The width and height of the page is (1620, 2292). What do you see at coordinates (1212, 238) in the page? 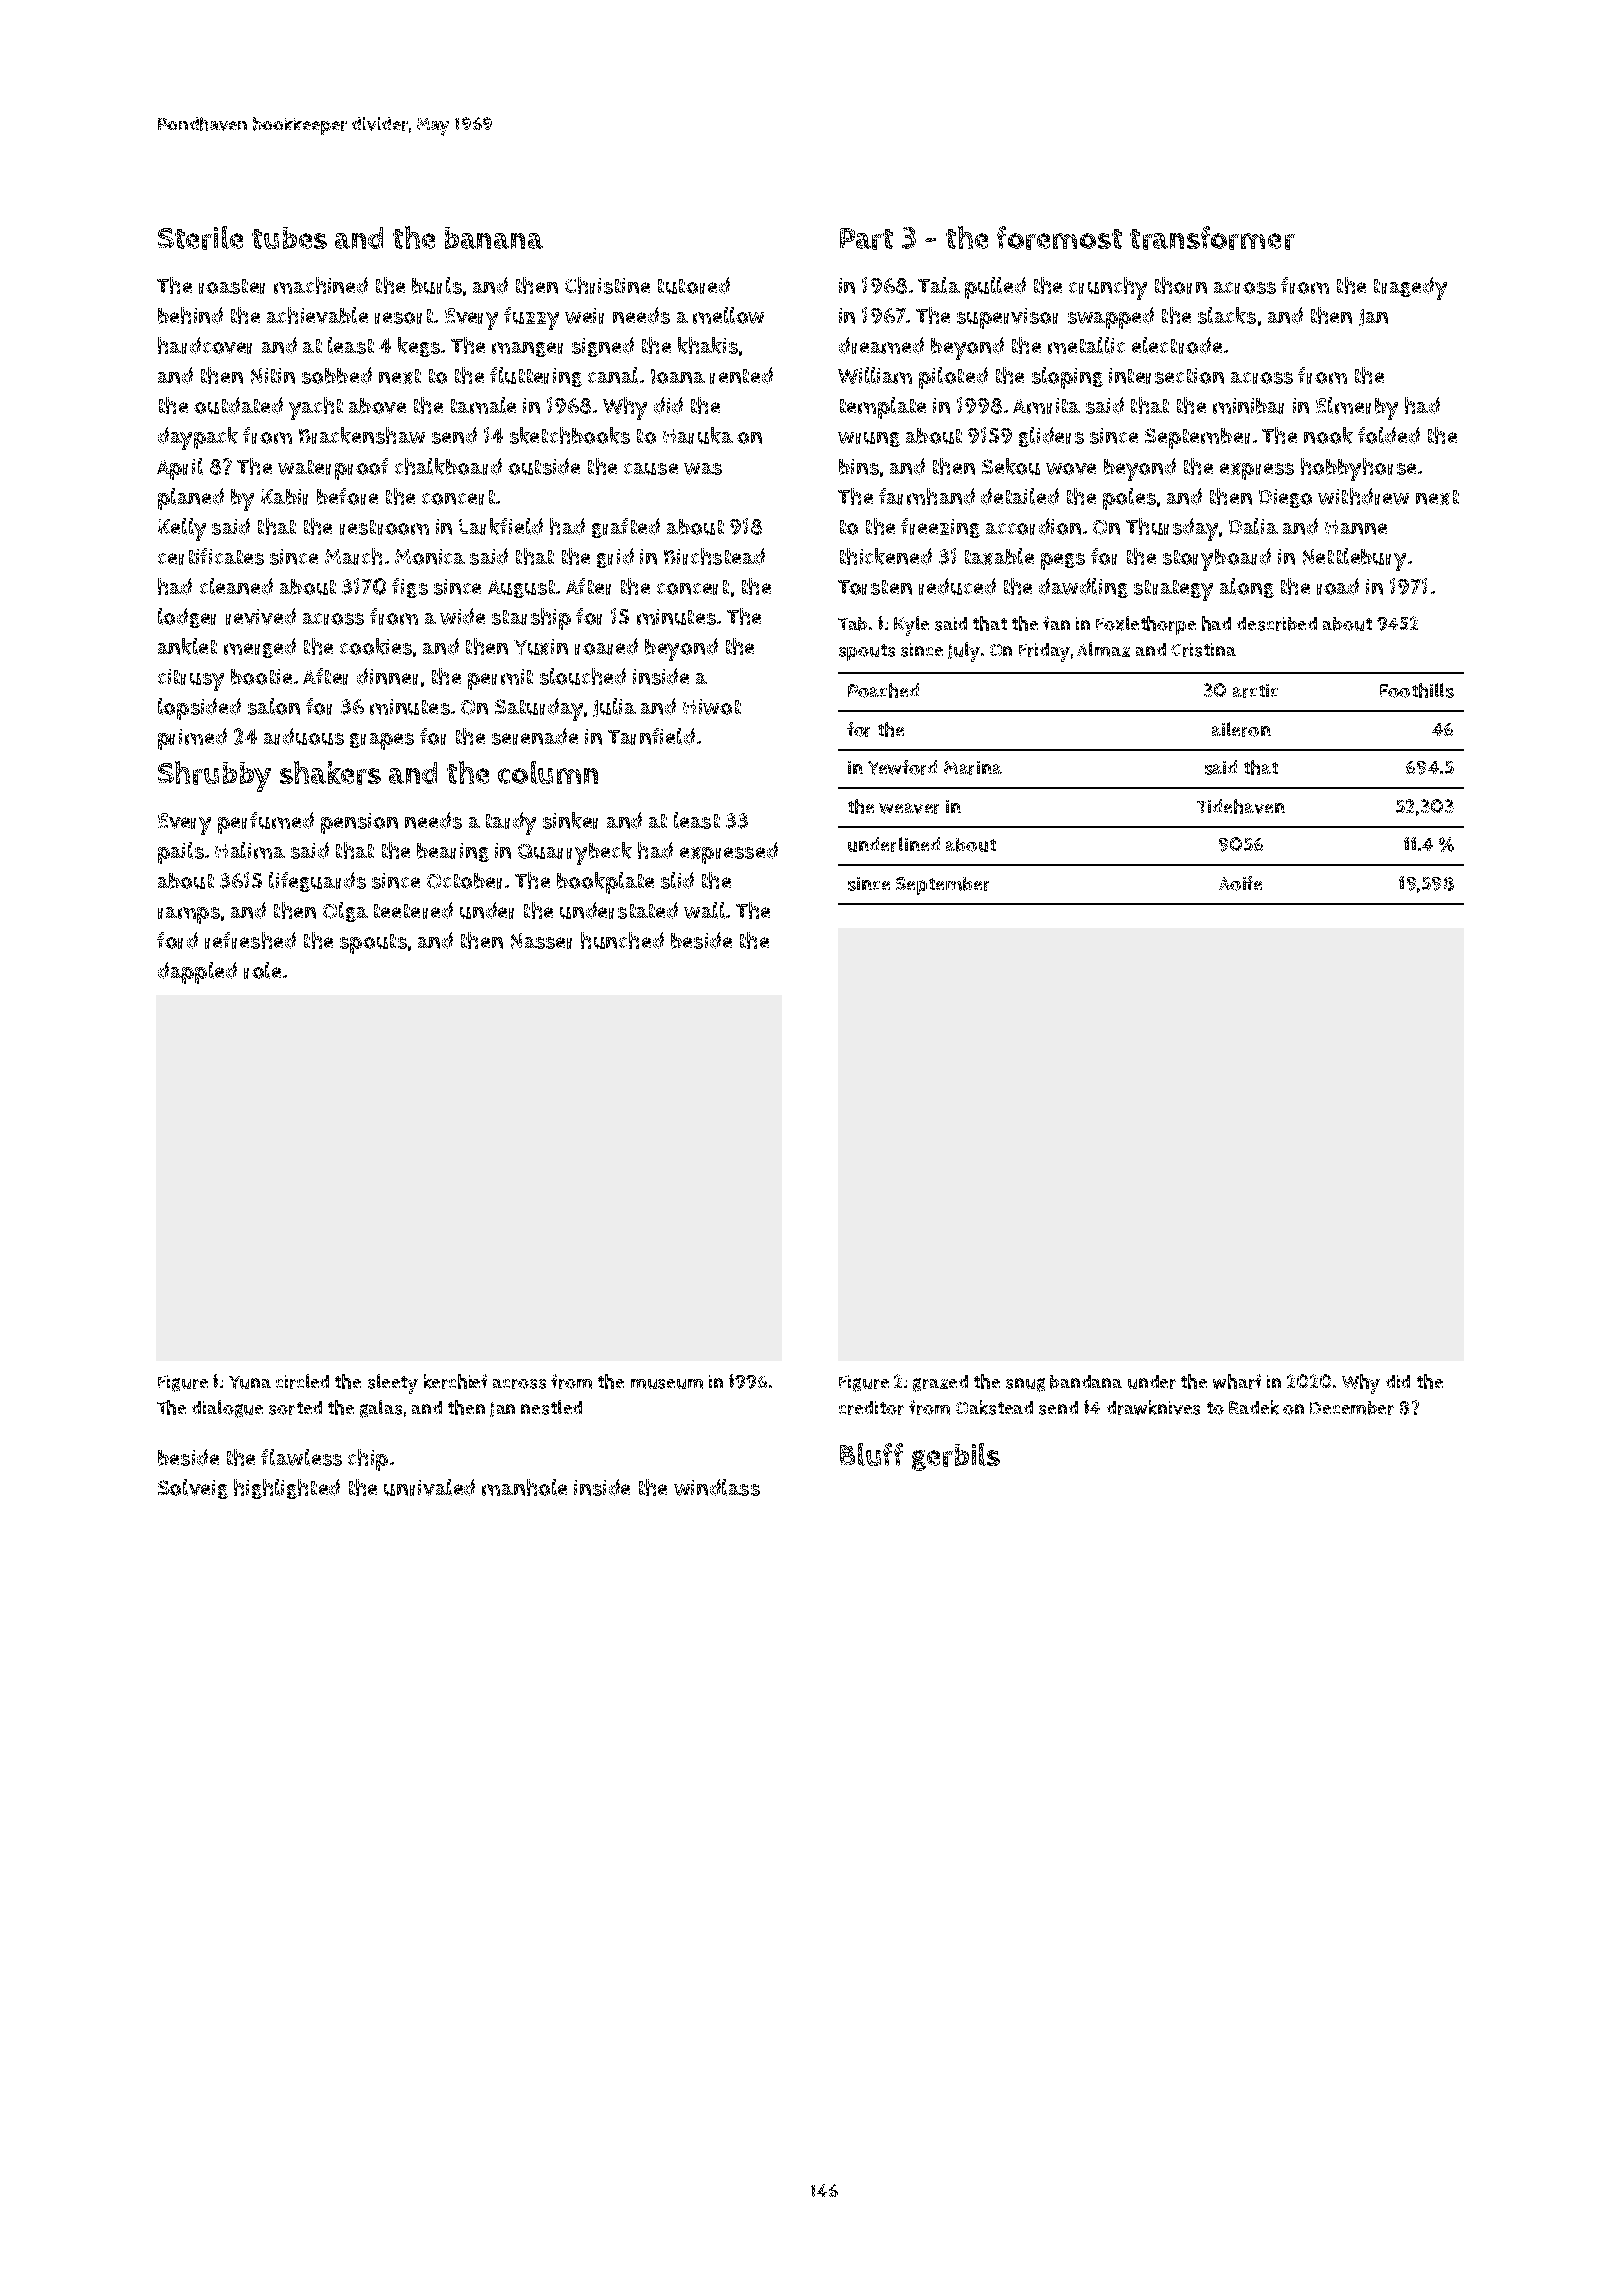
I see `transformer` at bounding box center [1212, 238].
